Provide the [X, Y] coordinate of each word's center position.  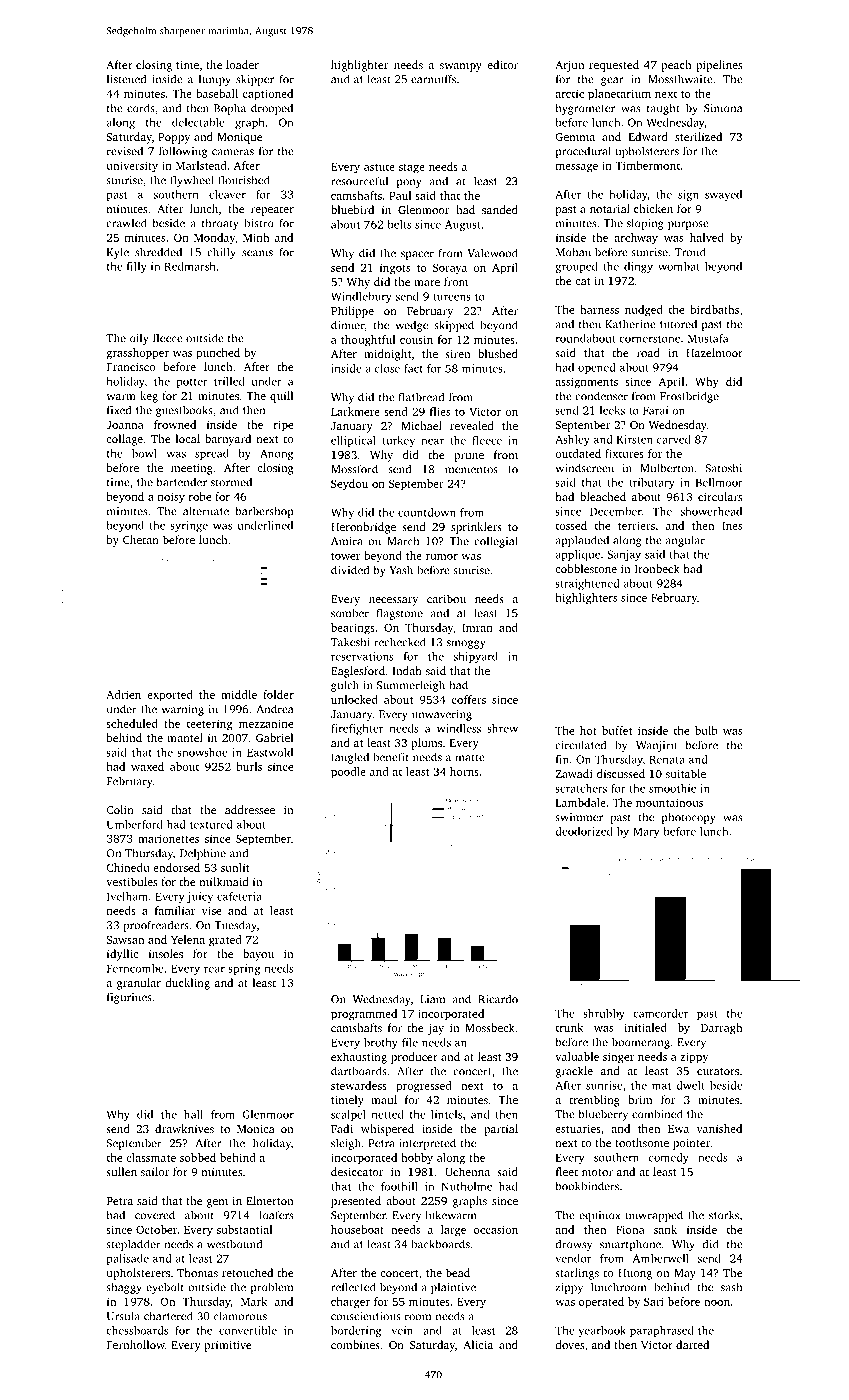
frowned [175, 424]
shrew [502, 728]
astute [379, 167]
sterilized [698, 136]
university [132, 167]
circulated [580, 745]
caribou [446, 598]
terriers [636, 525]
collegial [496, 542]
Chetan [141, 539]
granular [139, 984]
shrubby [604, 1014]
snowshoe [202, 752]
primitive [228, 1346]
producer [414, 1058]
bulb [706, 730]
